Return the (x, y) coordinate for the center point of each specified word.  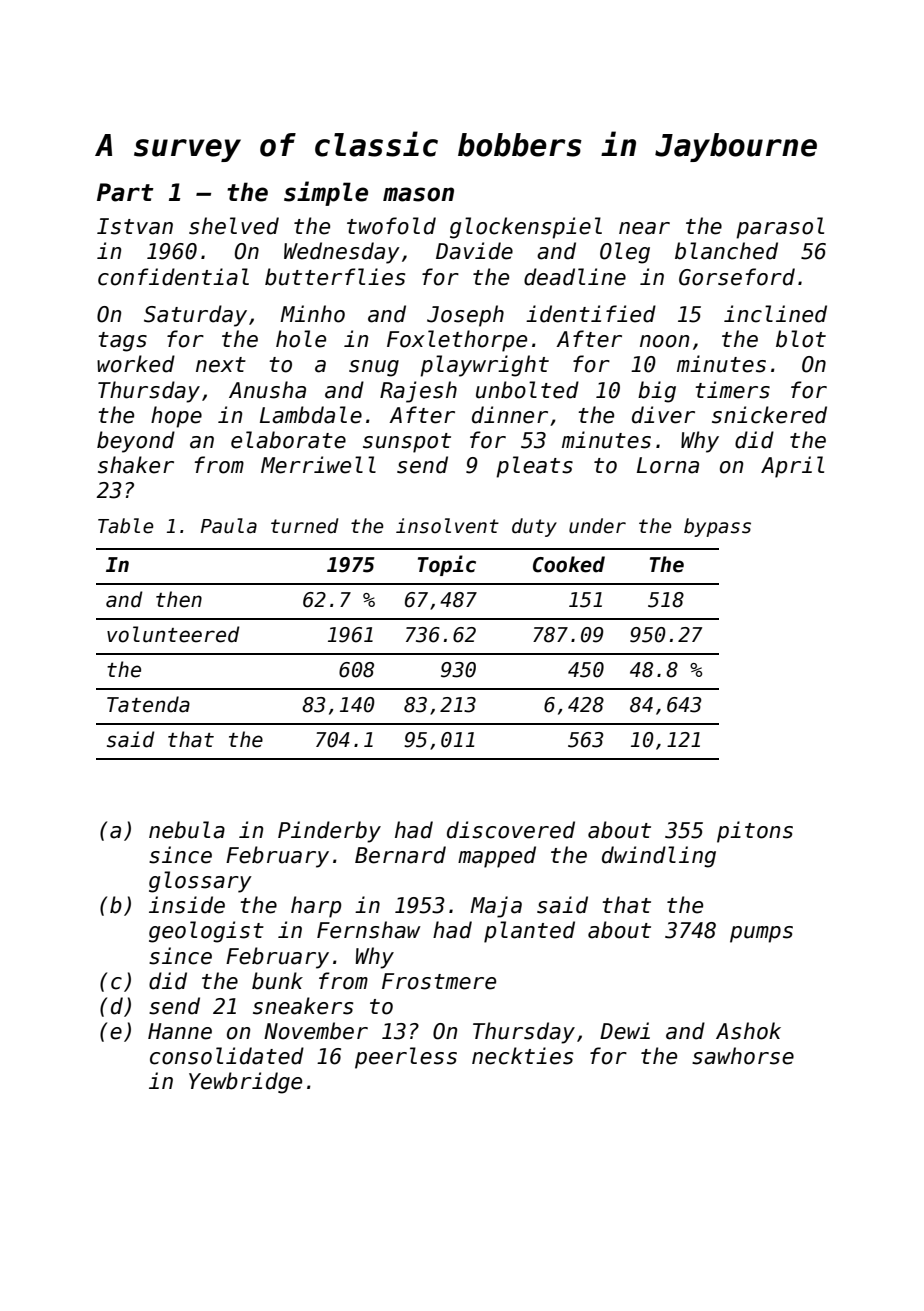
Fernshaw (369, 930)
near (644, 228)
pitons (755, 832)
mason (418, 194)
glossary (200, 882)
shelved (234, 226)
